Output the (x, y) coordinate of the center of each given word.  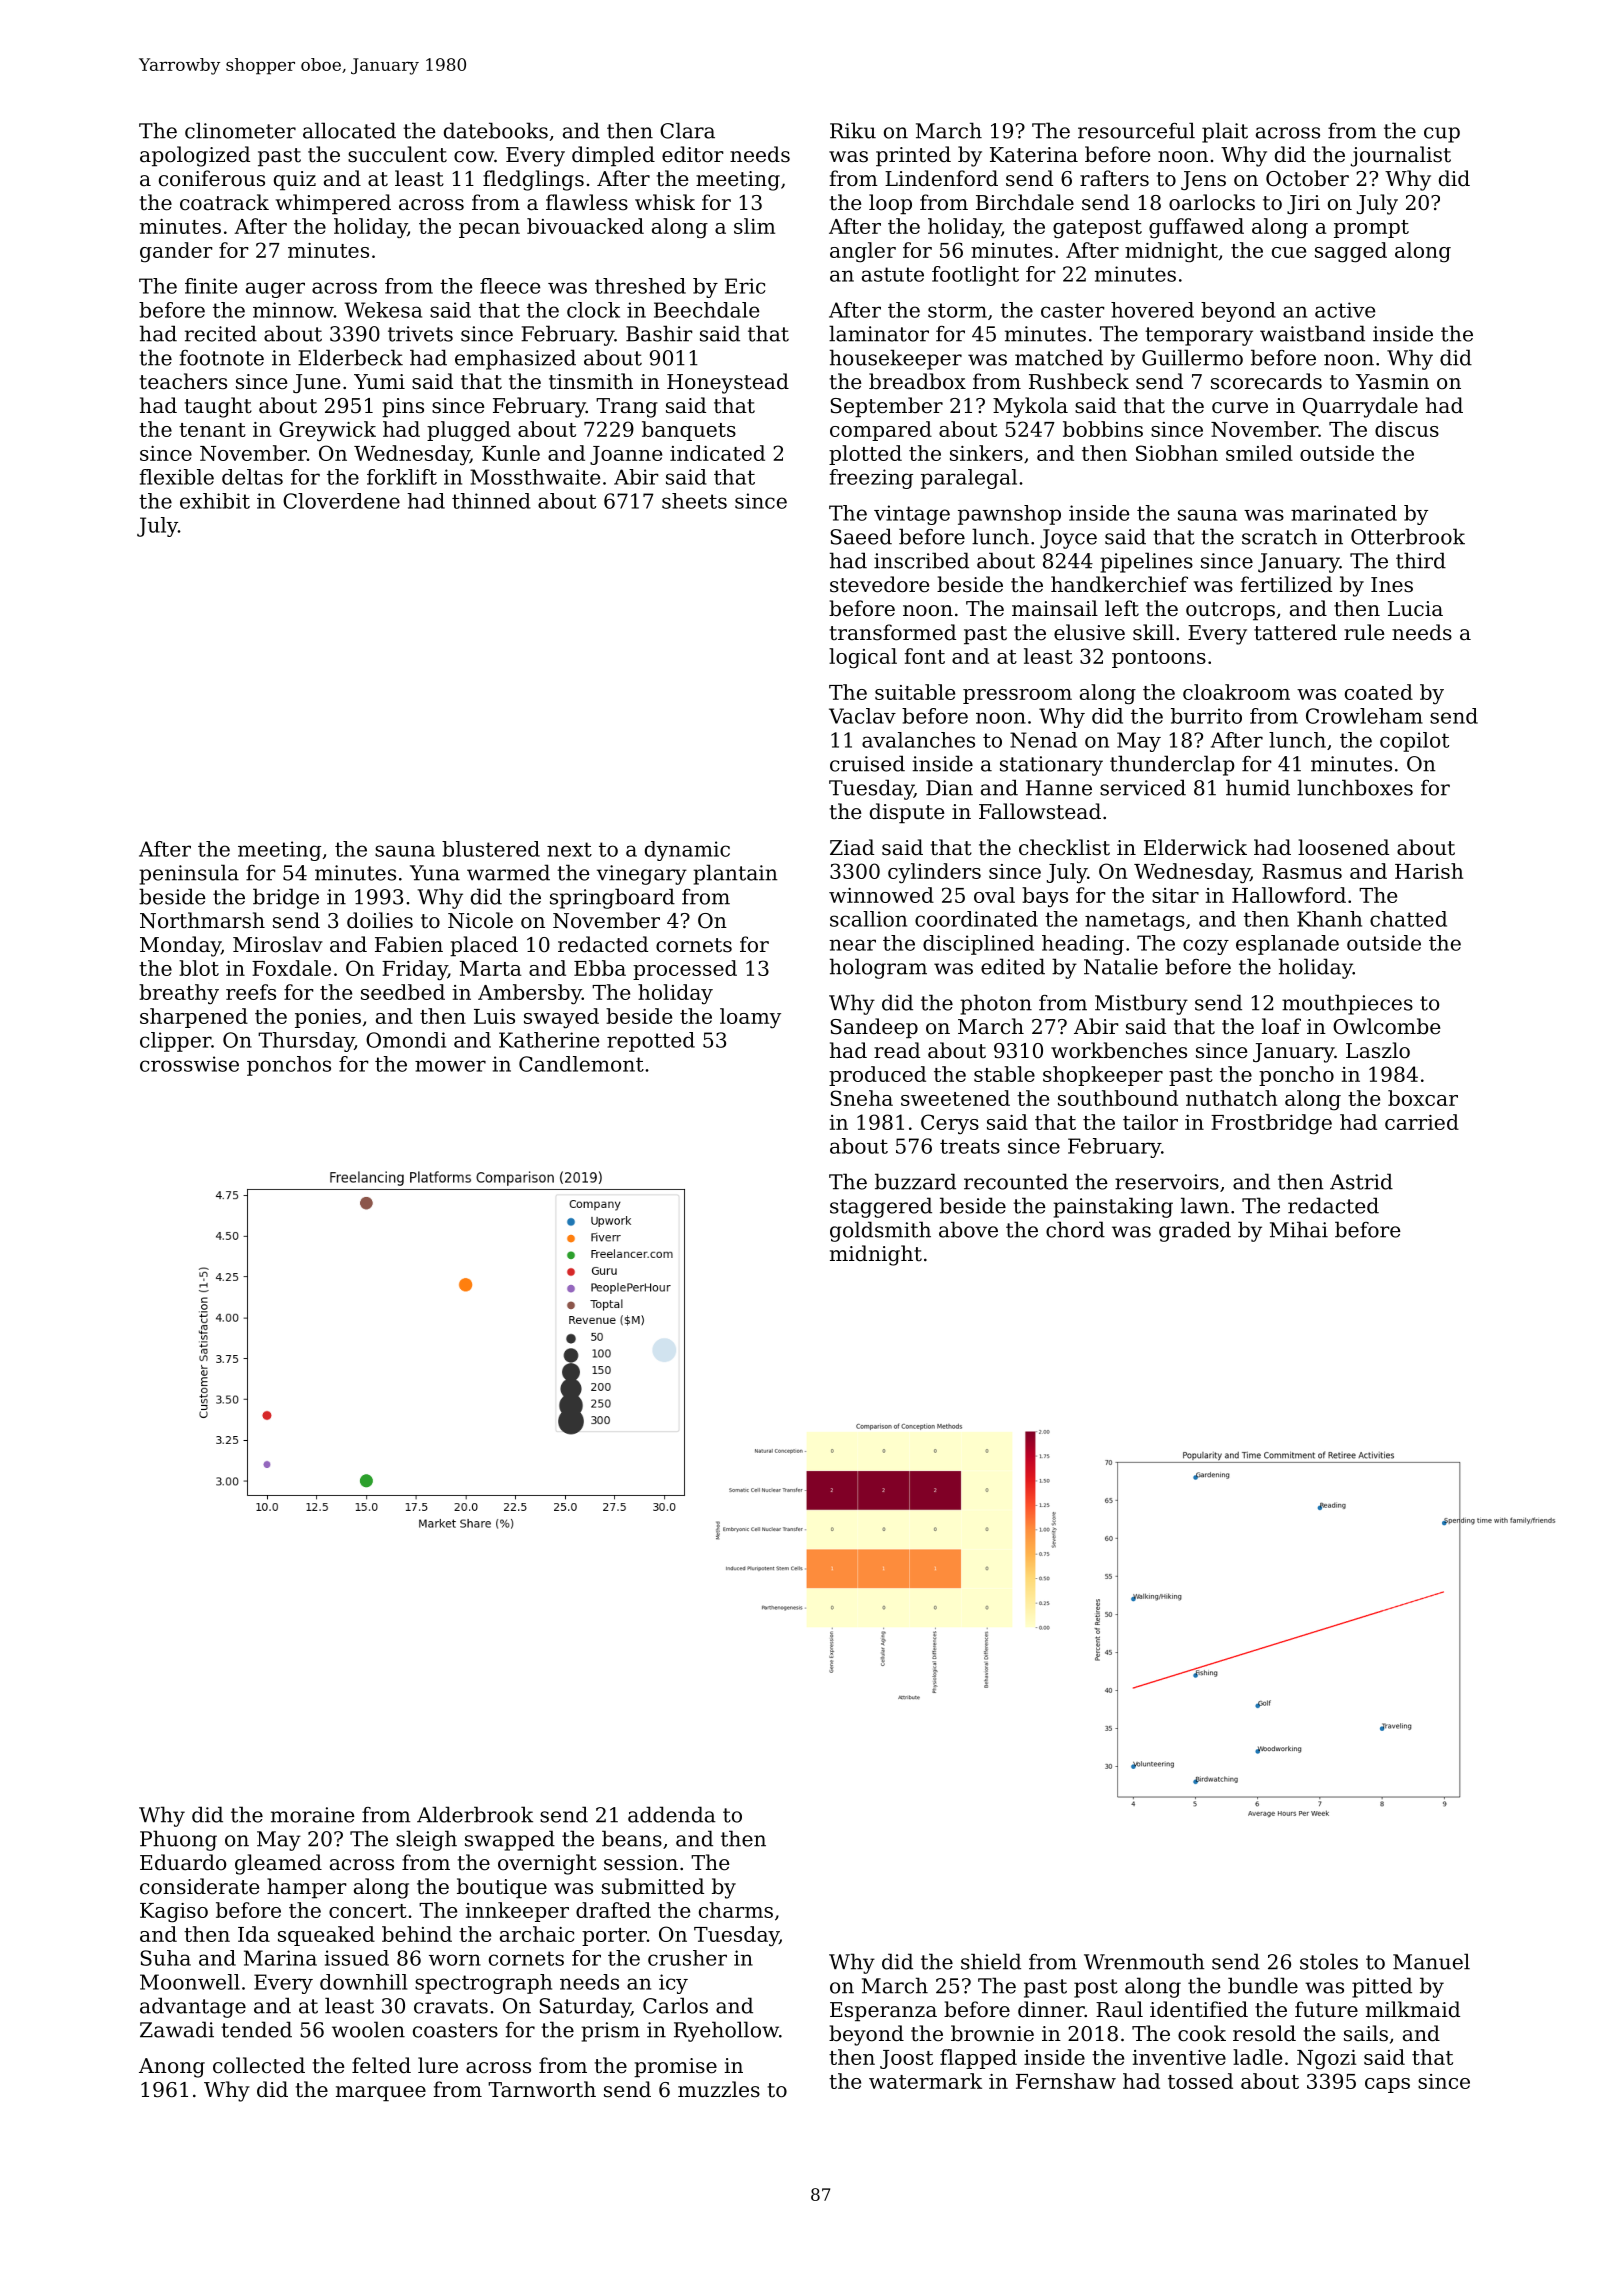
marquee (381, 2094)
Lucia (1415, 609)
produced (877, 1076)
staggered (881, 1207)
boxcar (1423, 1098)
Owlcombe (1386, 1026)
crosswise (189, 1064)
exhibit (215, 501)
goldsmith (880, 1231)
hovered (1152, 310)
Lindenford (941, 178)
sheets (694, 501)
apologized (195, 156)
